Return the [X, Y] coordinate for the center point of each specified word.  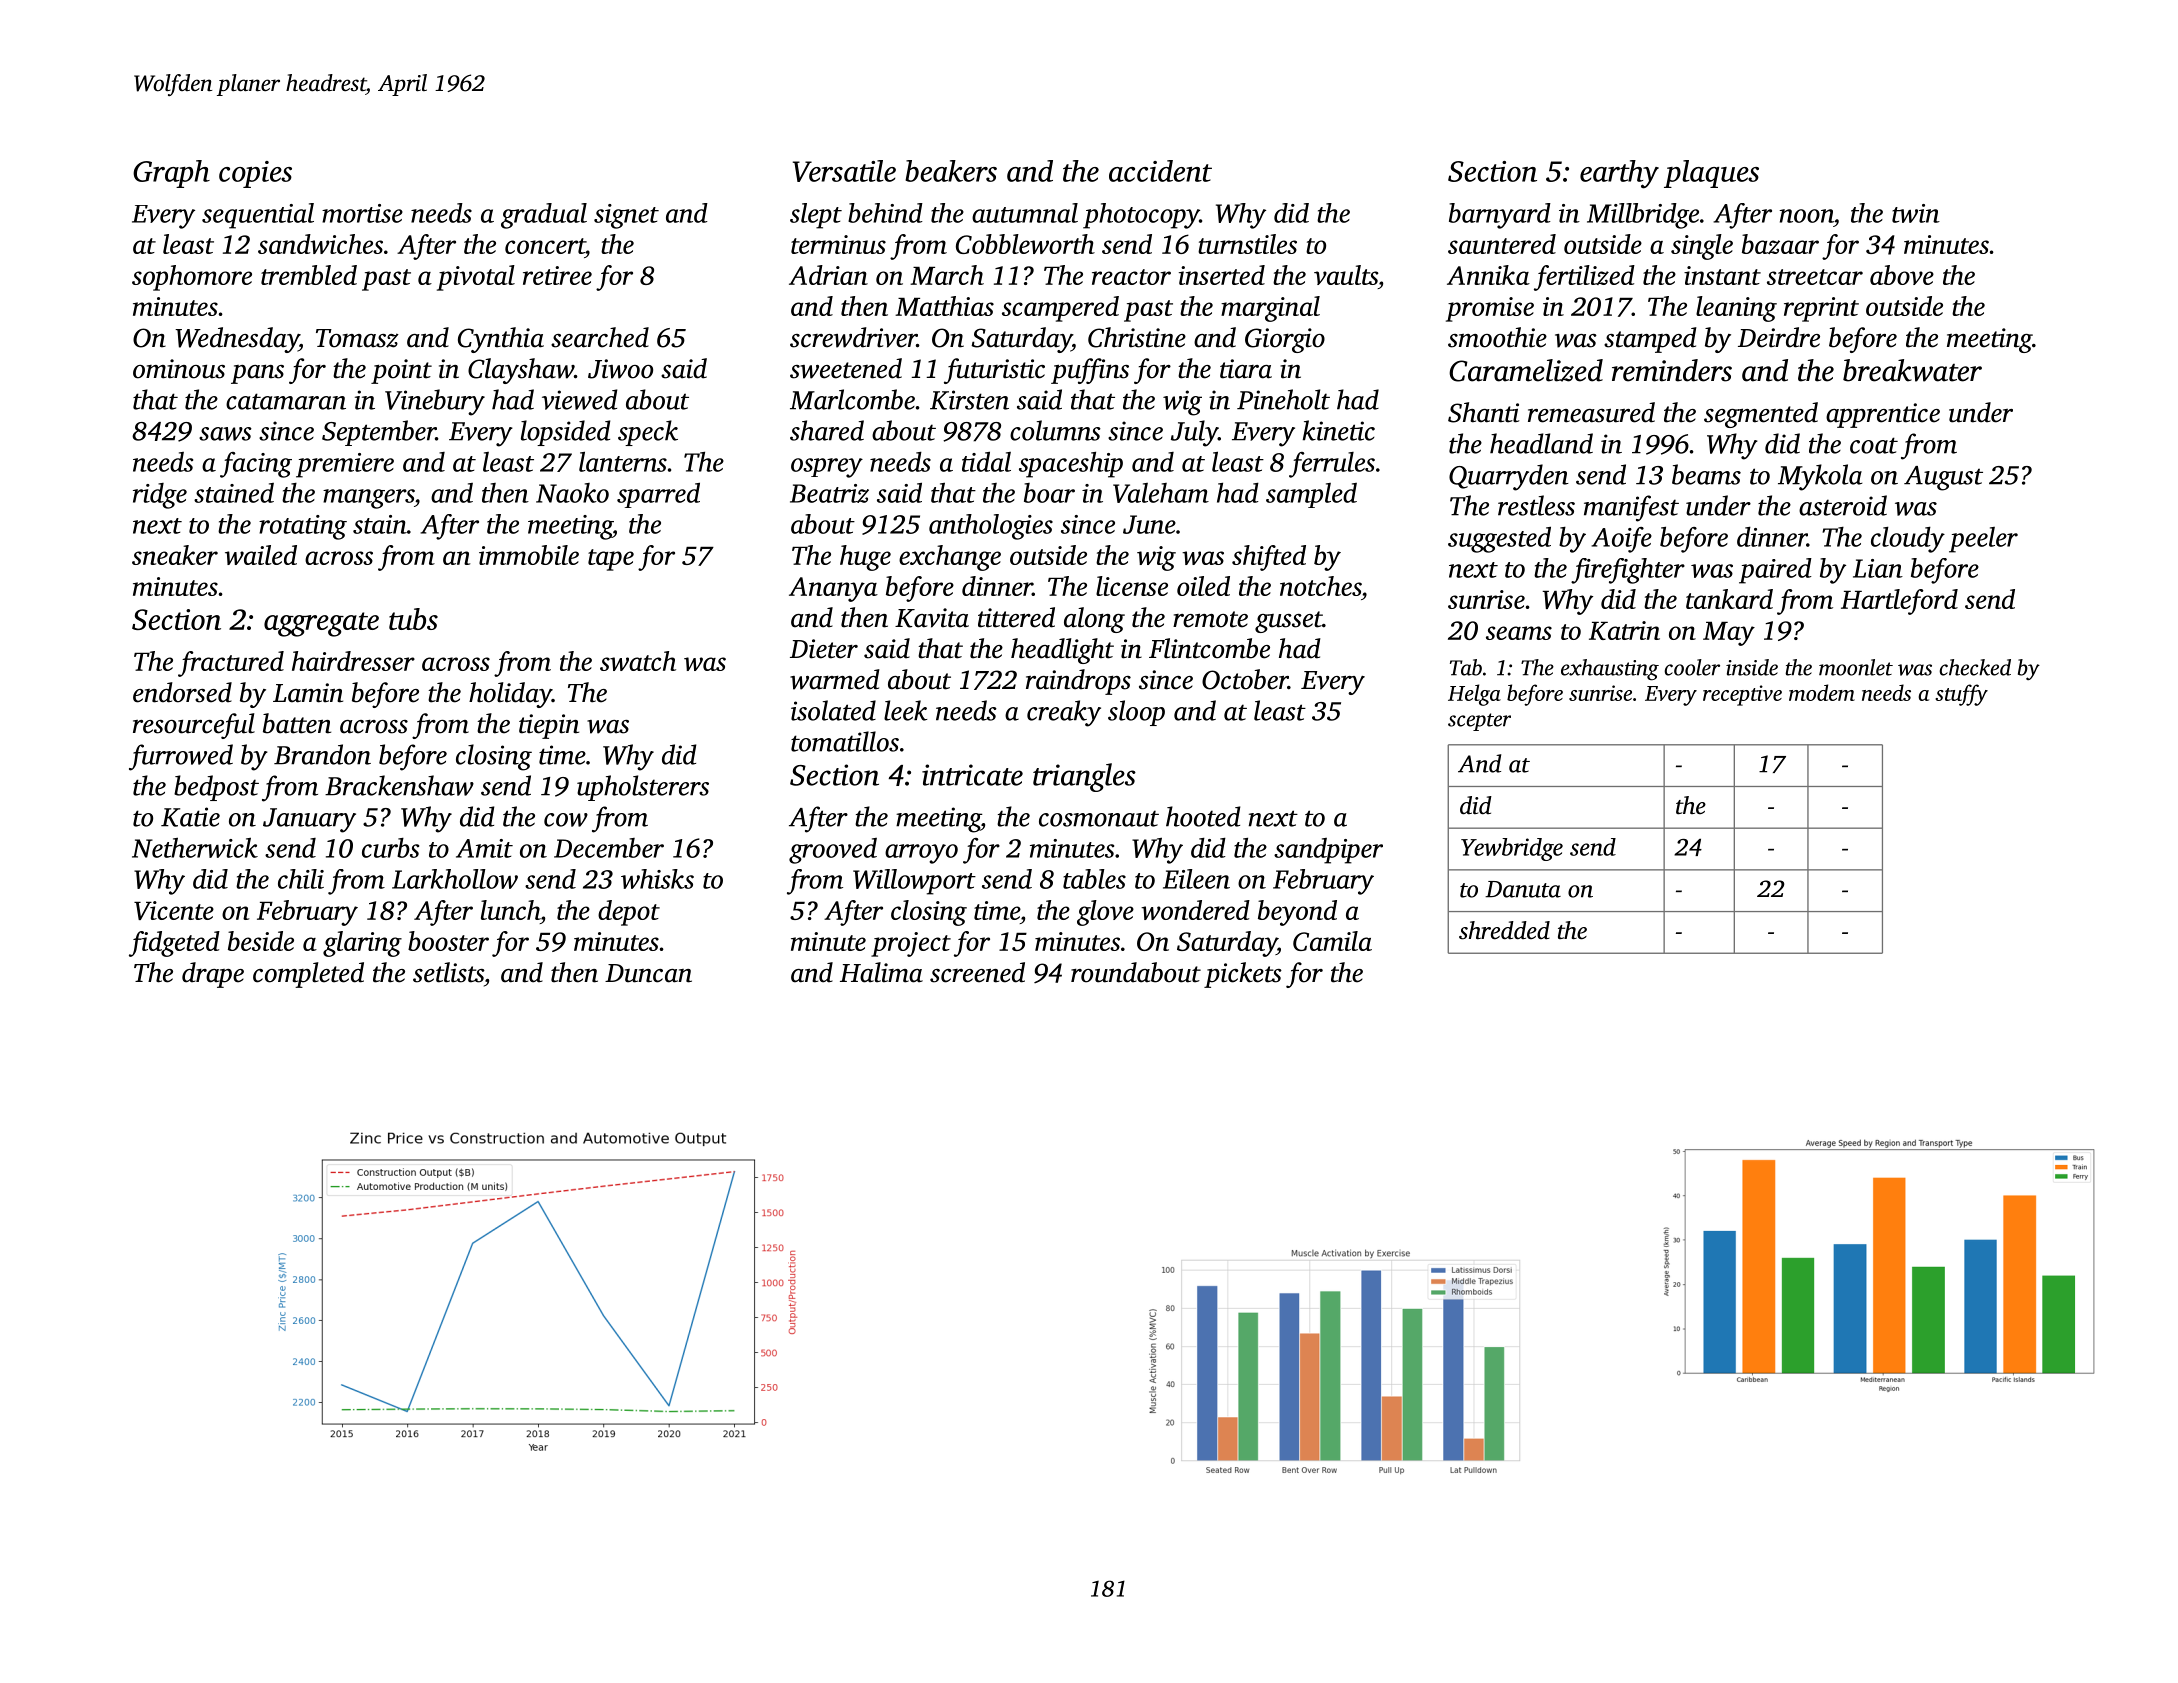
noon [1806, 216]
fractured [231, 664]
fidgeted [174, 944]
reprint [1821, 309]
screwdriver [853, 337]
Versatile [844, 171]
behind [885, 213]
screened [977, 972]
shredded [1504, 930]
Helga [1474, 695]
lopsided [565, 433]
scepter [1479, 722]
